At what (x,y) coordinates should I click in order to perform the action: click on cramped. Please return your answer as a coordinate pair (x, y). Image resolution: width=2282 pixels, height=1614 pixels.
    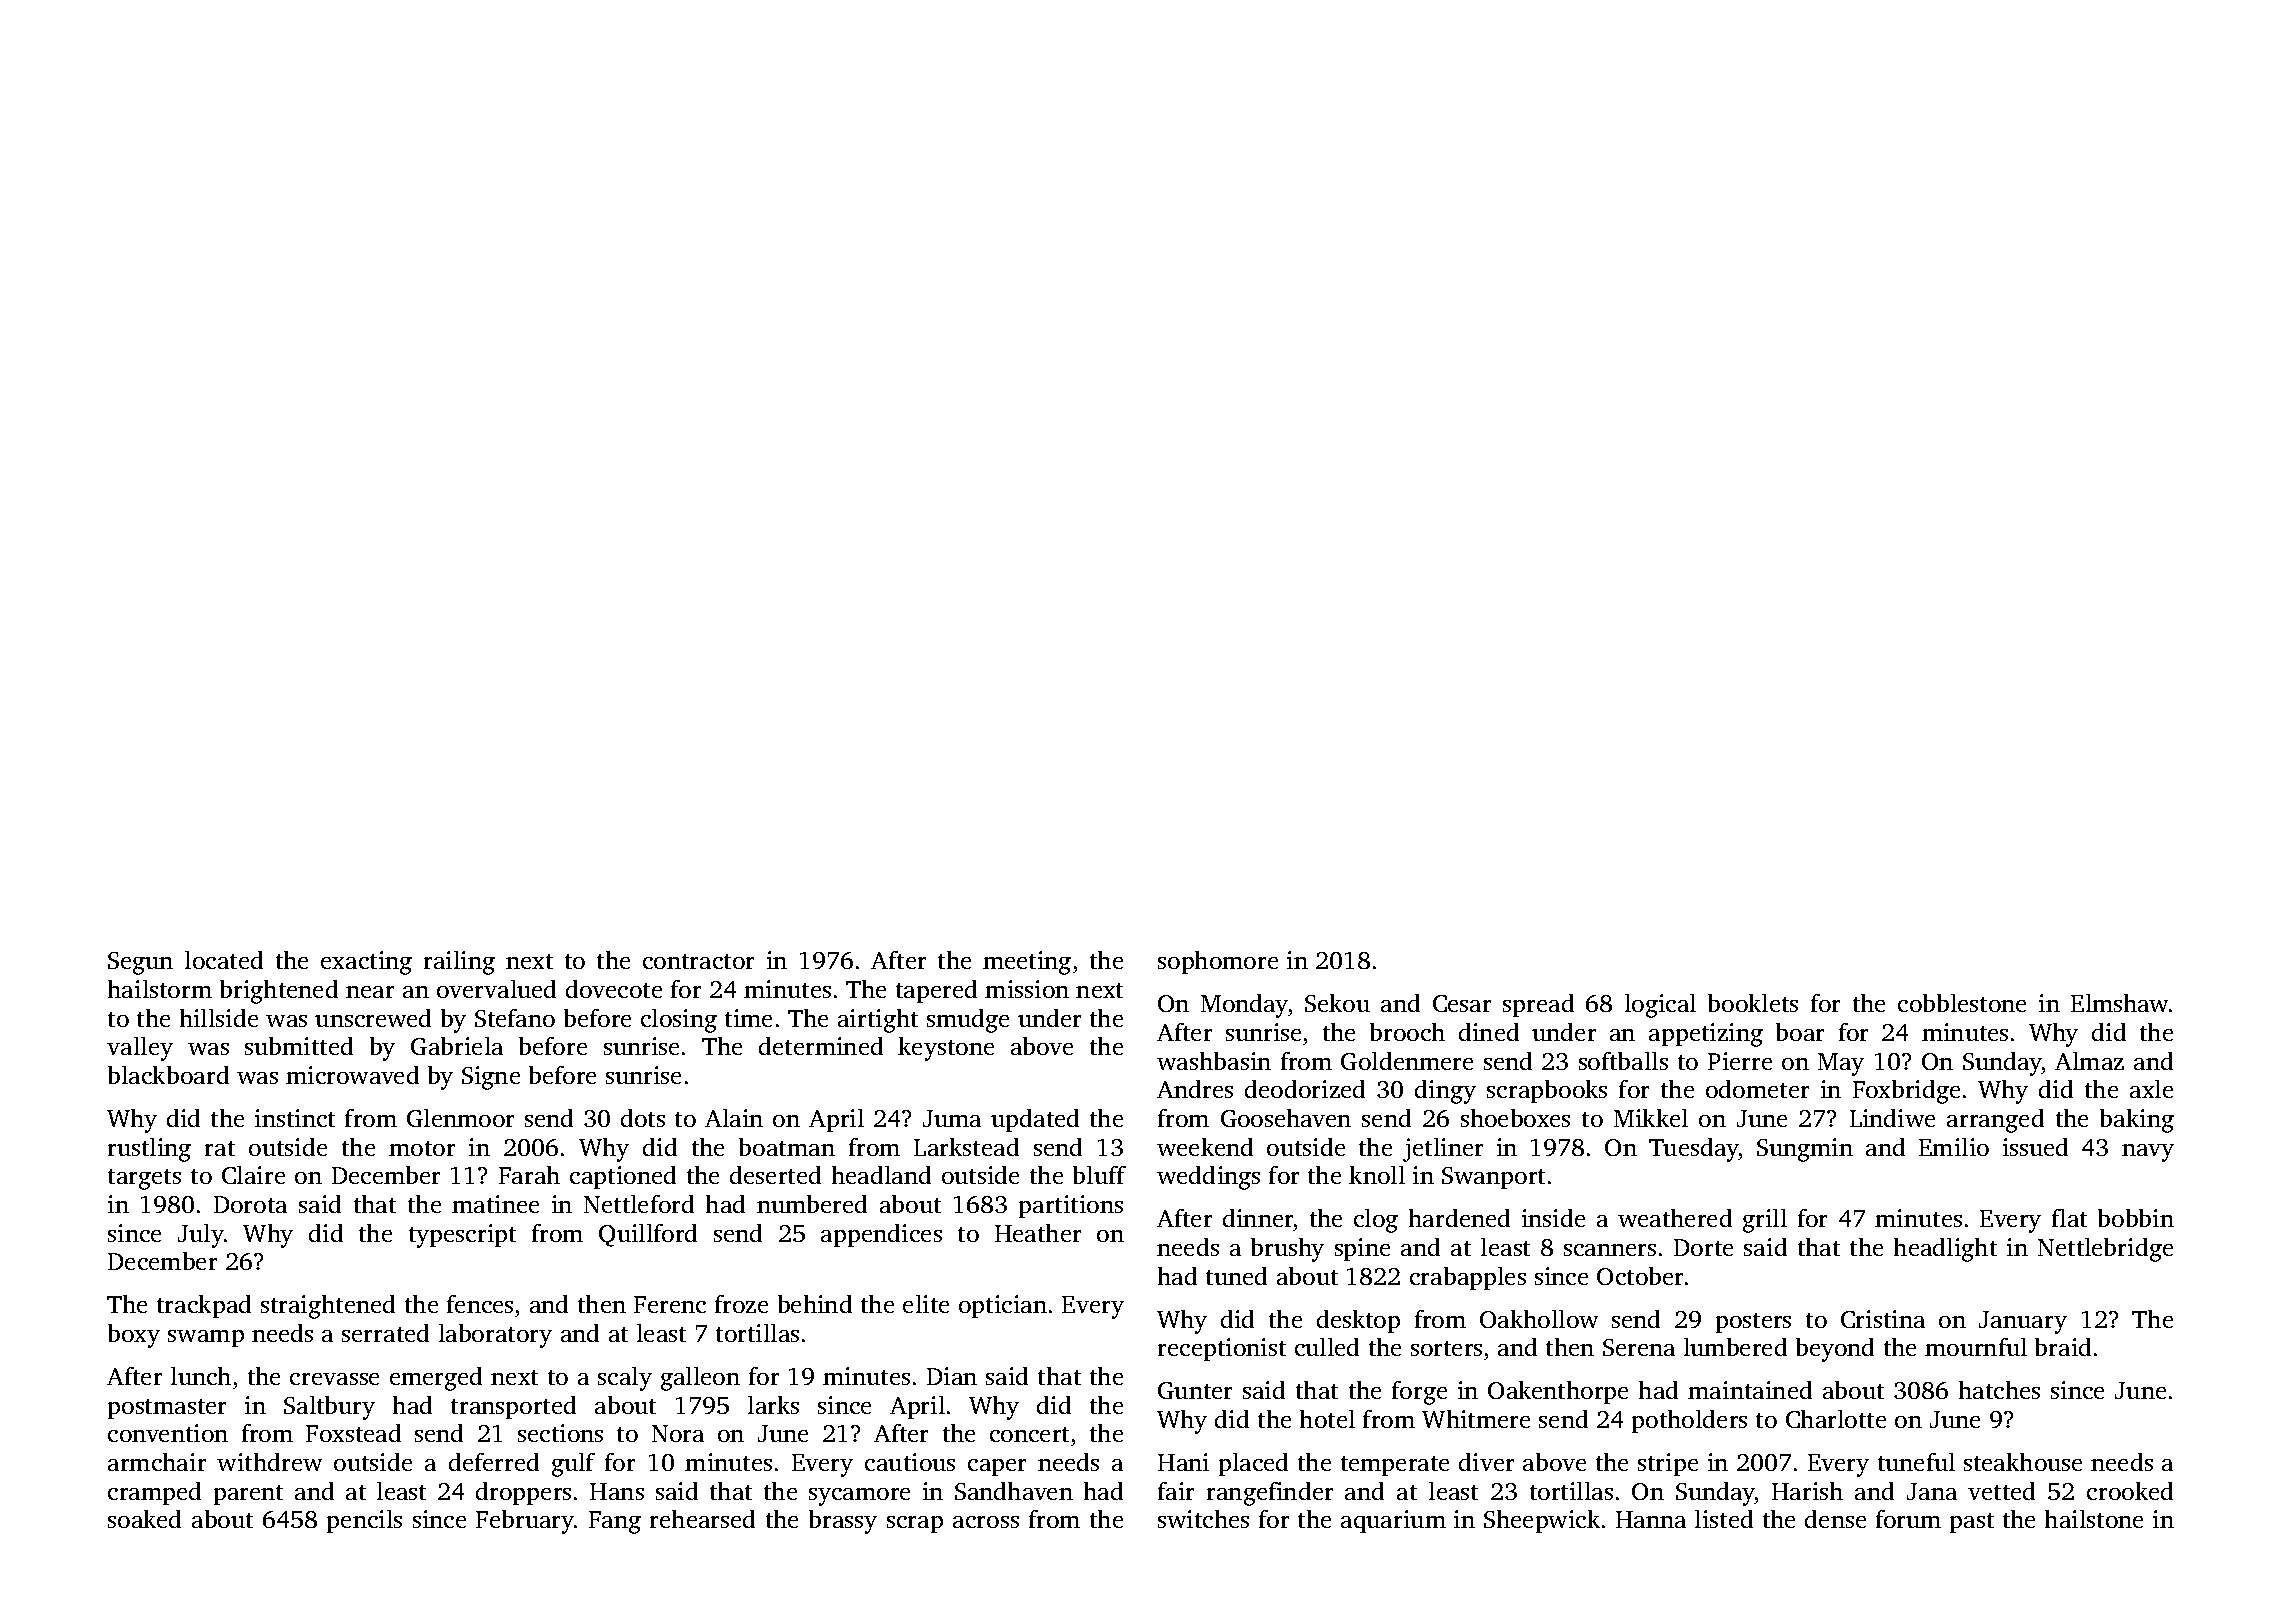
    Looking at the image, I should click on (154, 1493).
